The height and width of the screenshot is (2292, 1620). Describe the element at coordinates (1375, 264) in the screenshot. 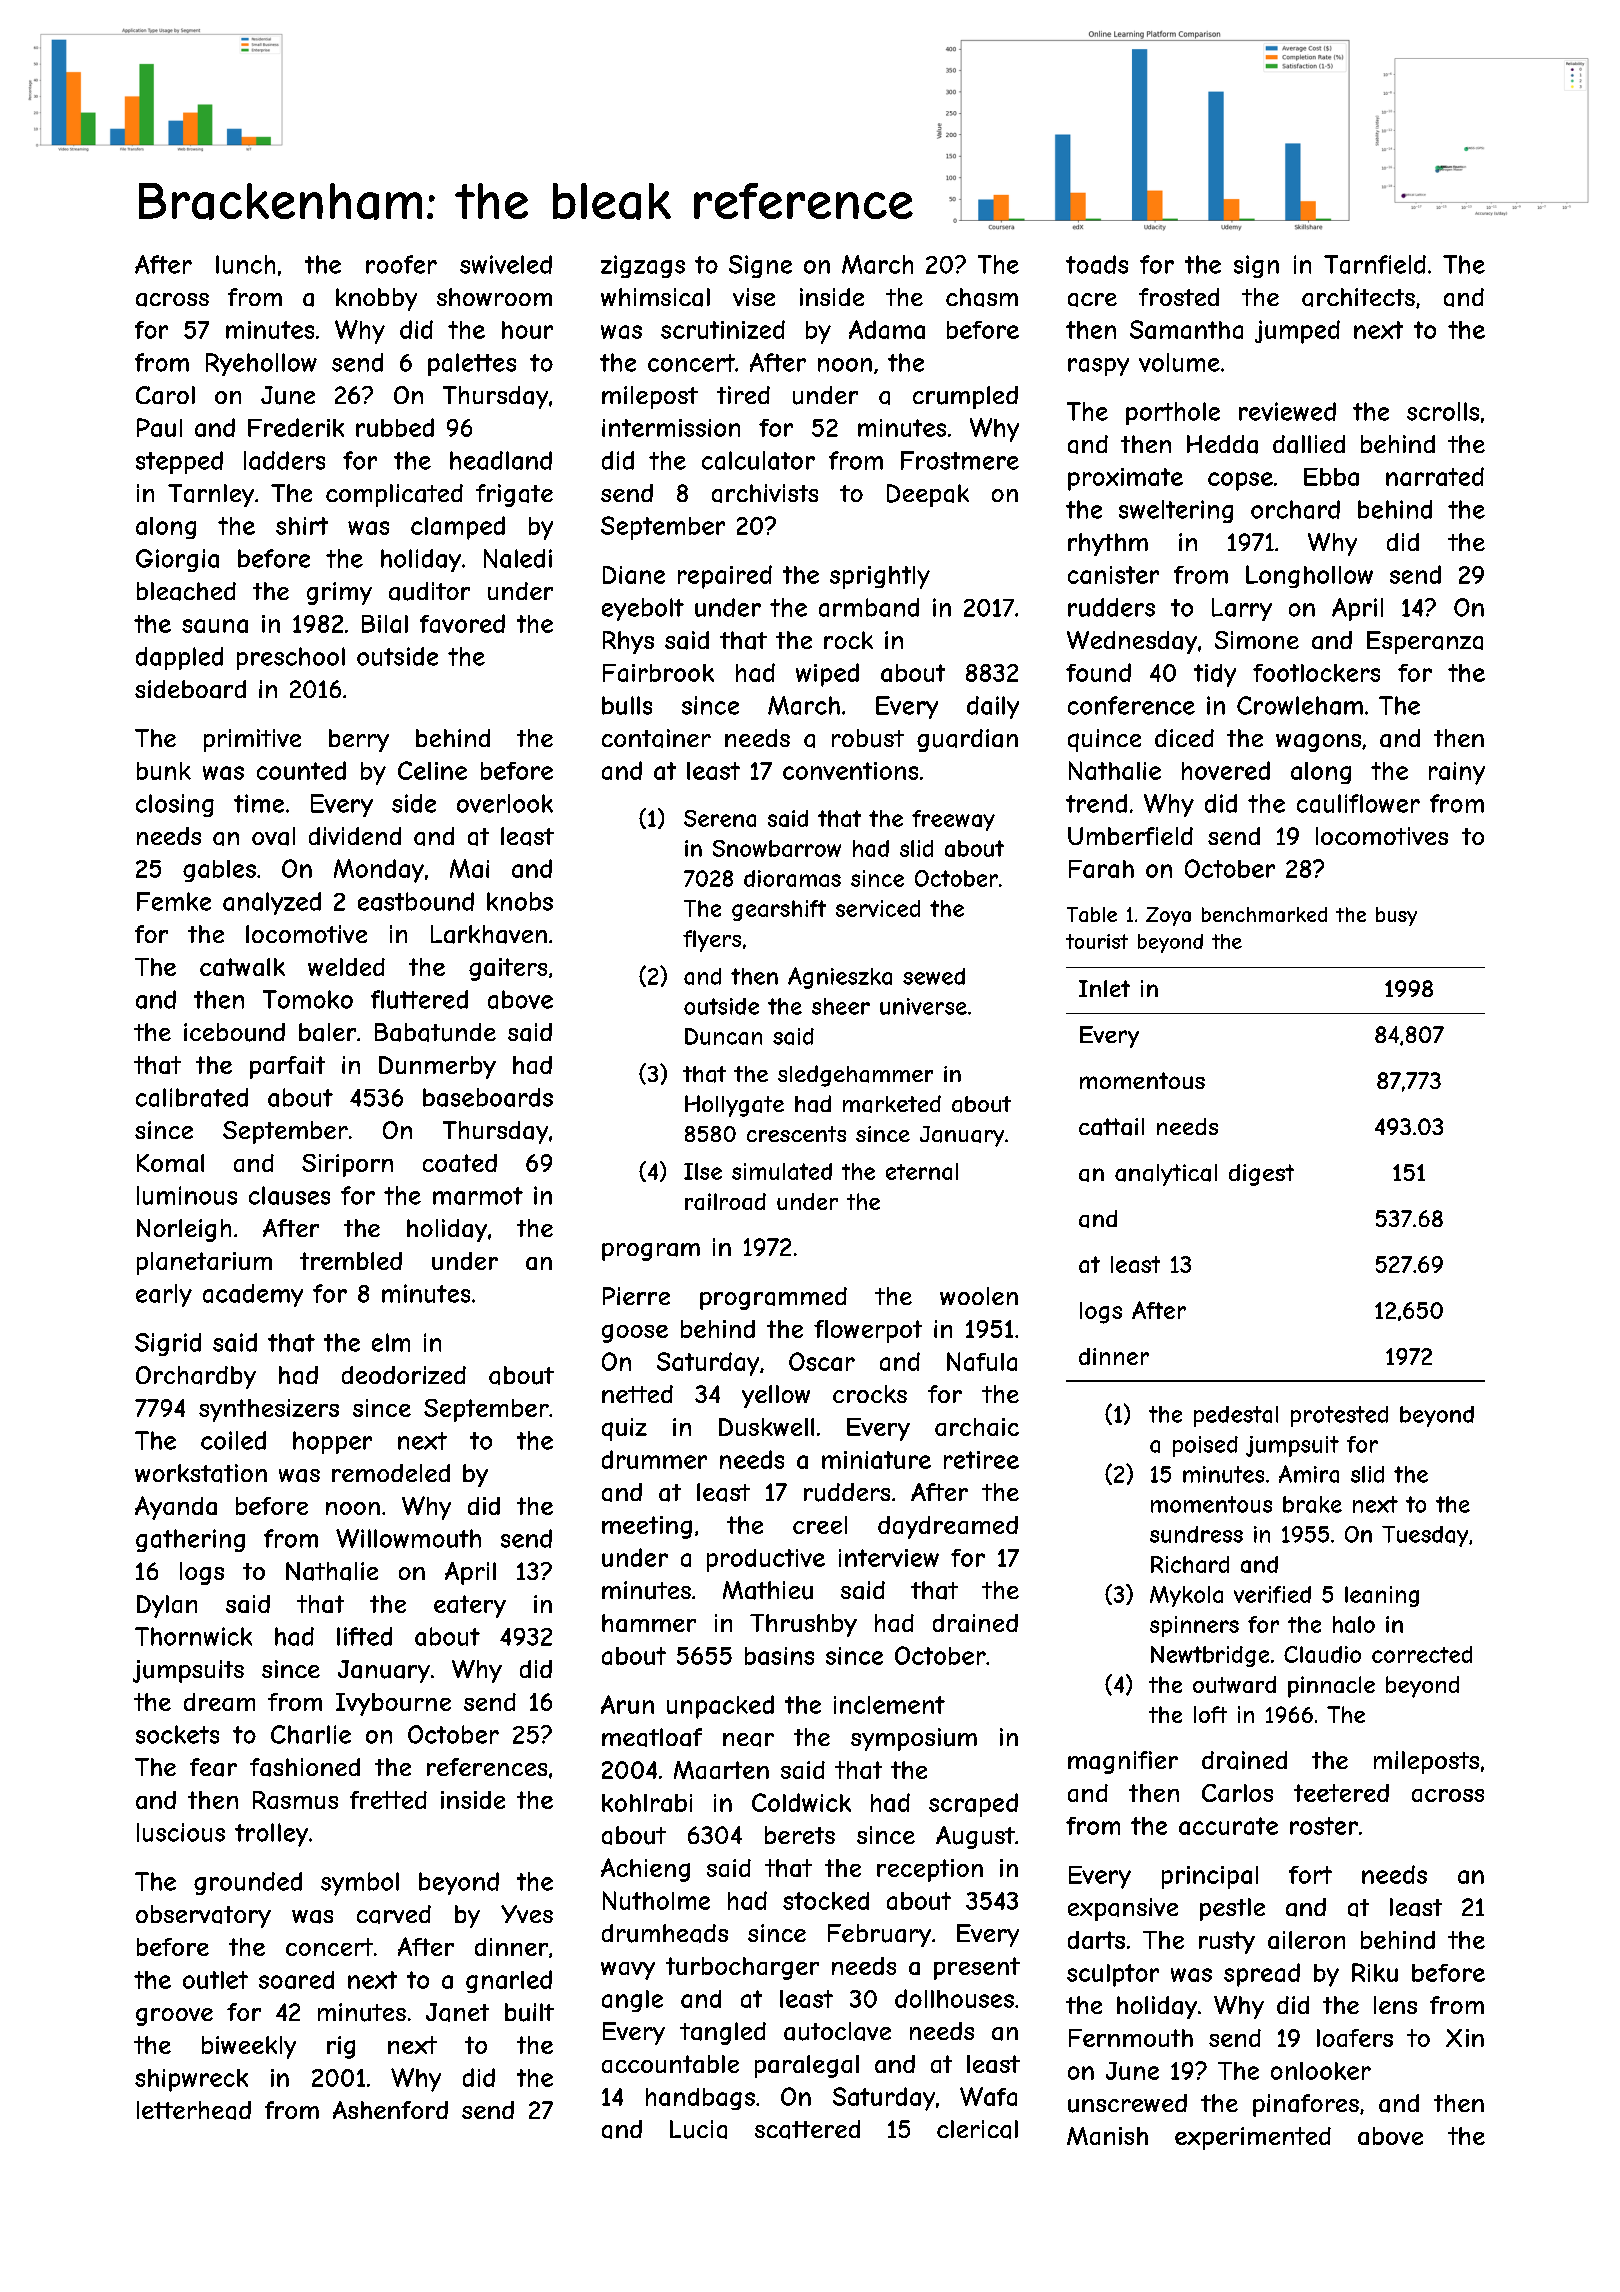

I see `Tarnfield` at that location.
